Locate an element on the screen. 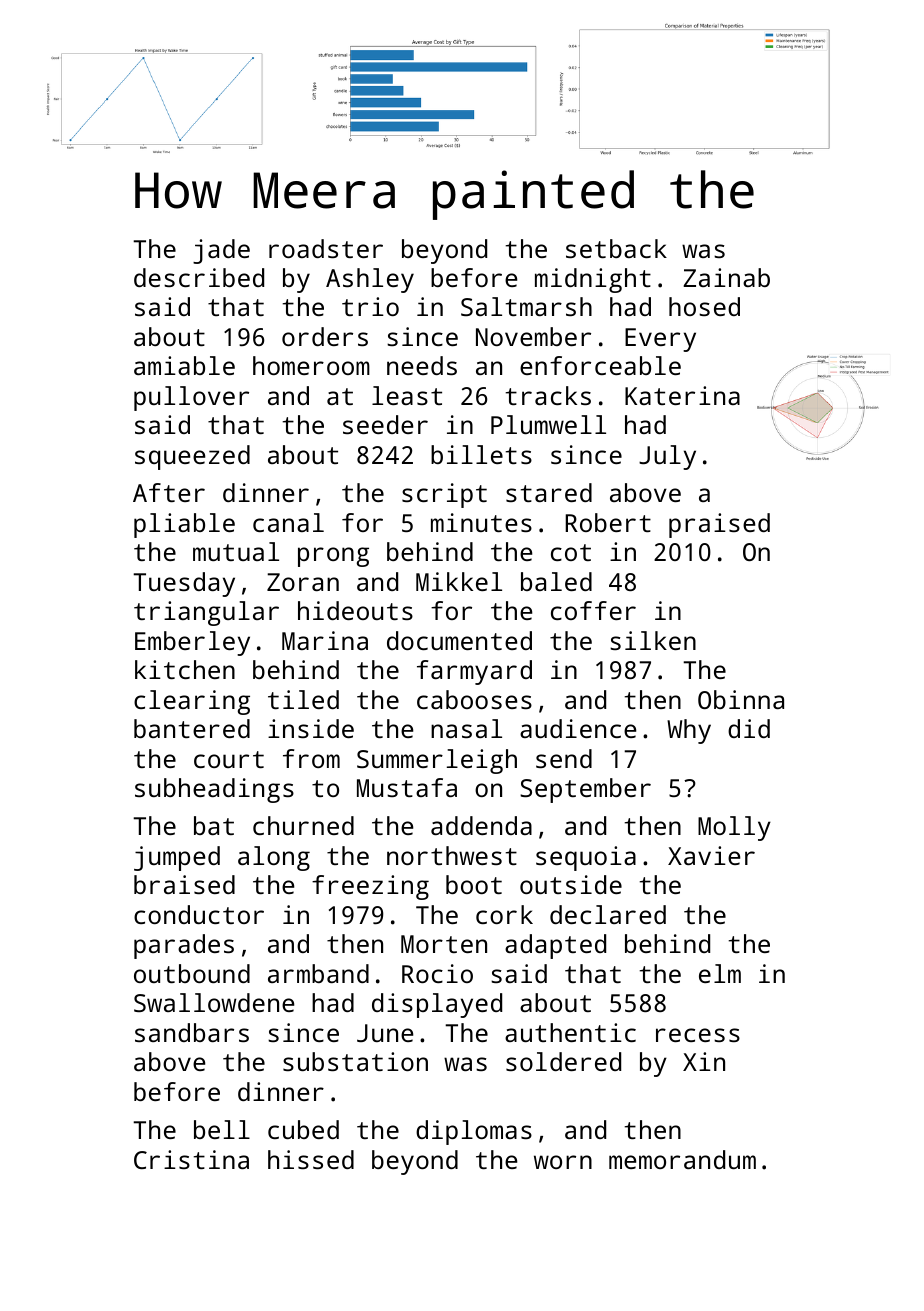 The image size is (924, 1311). bell is located at coordinates (222, 1129).
